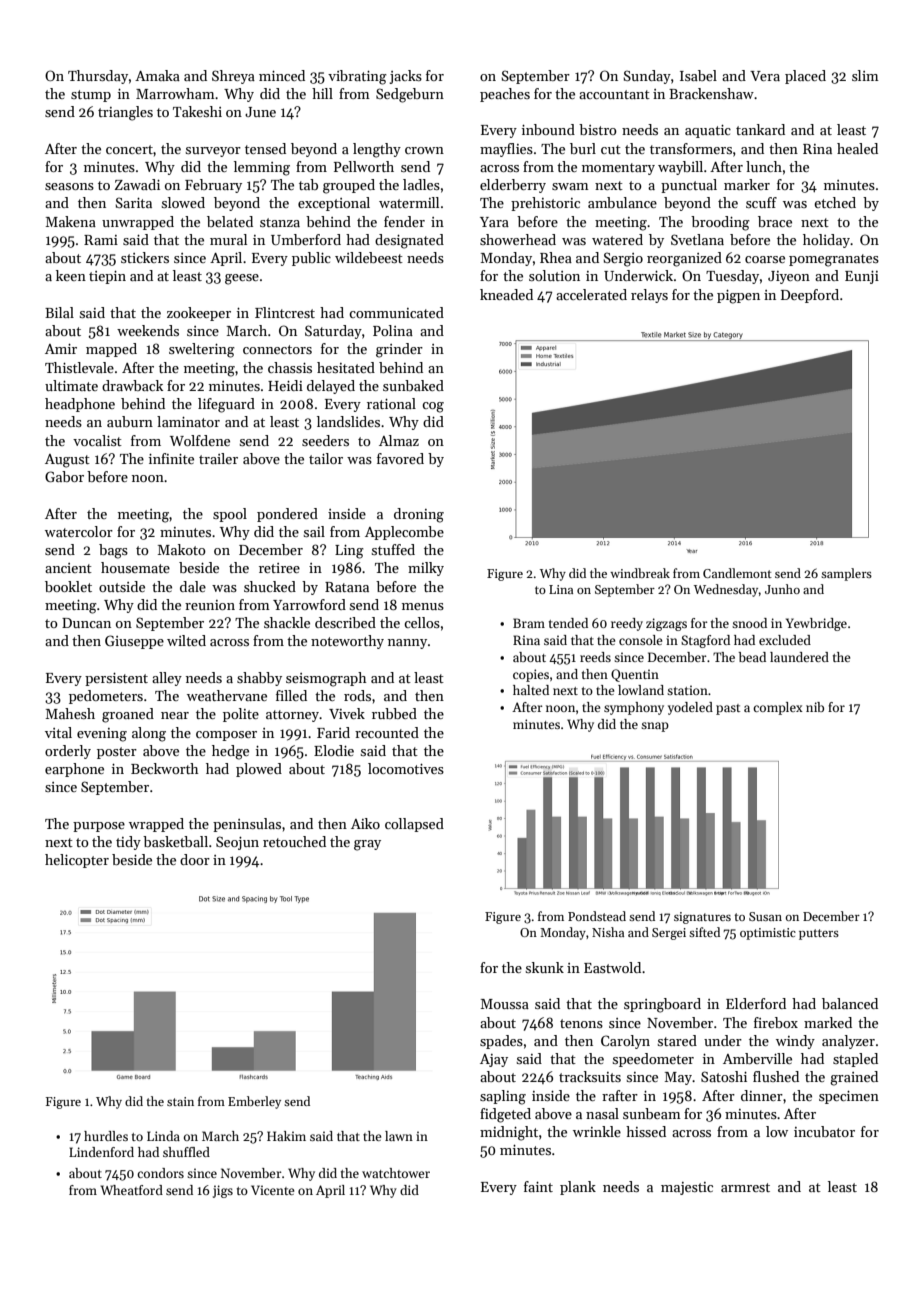 This page has width=924, height=1308. What do you see at coordinates (91, 96) in the page?
I see `stump` at bounding box center [91, 96].
